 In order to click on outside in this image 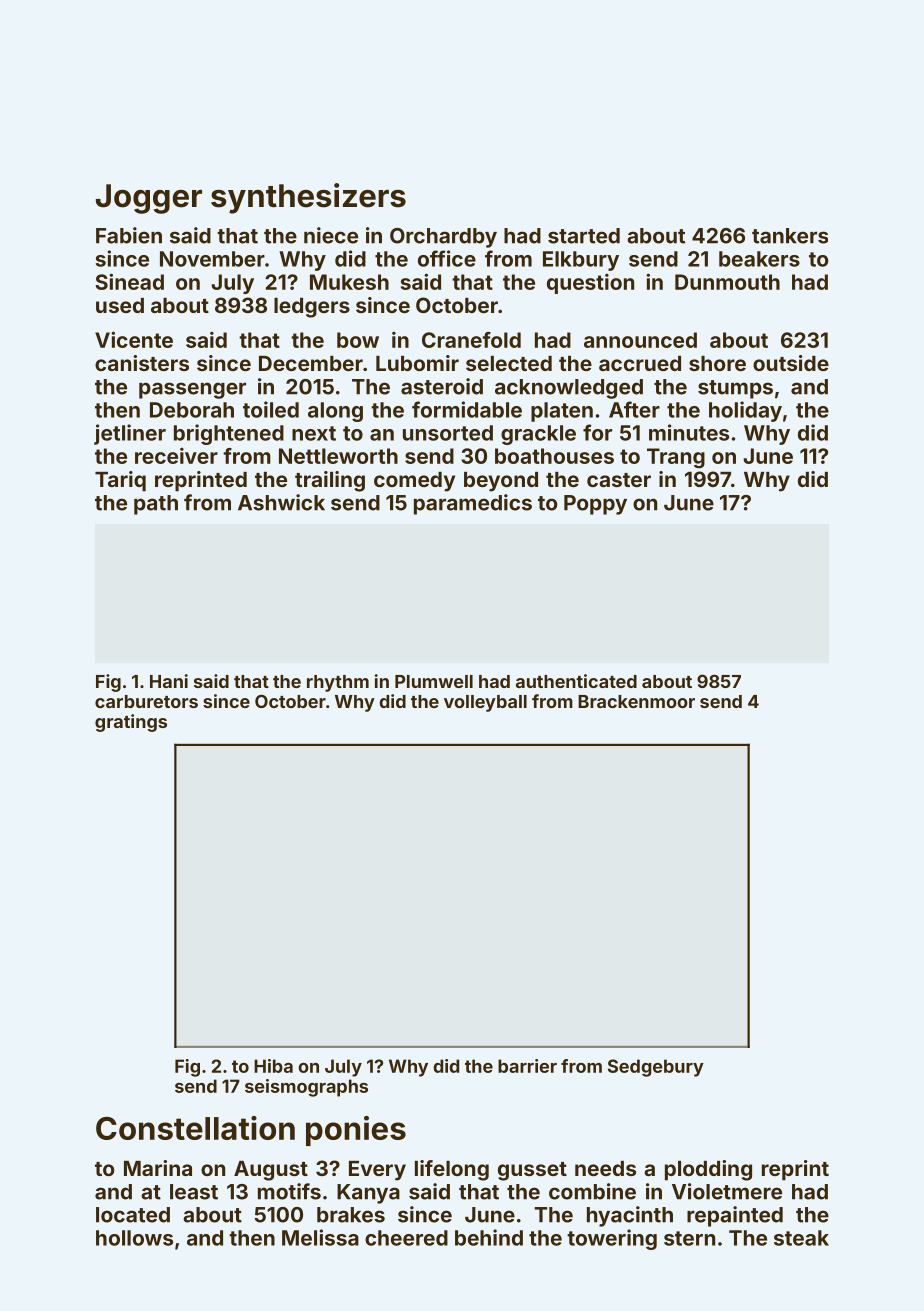, I will do `click(791, 363)`.
